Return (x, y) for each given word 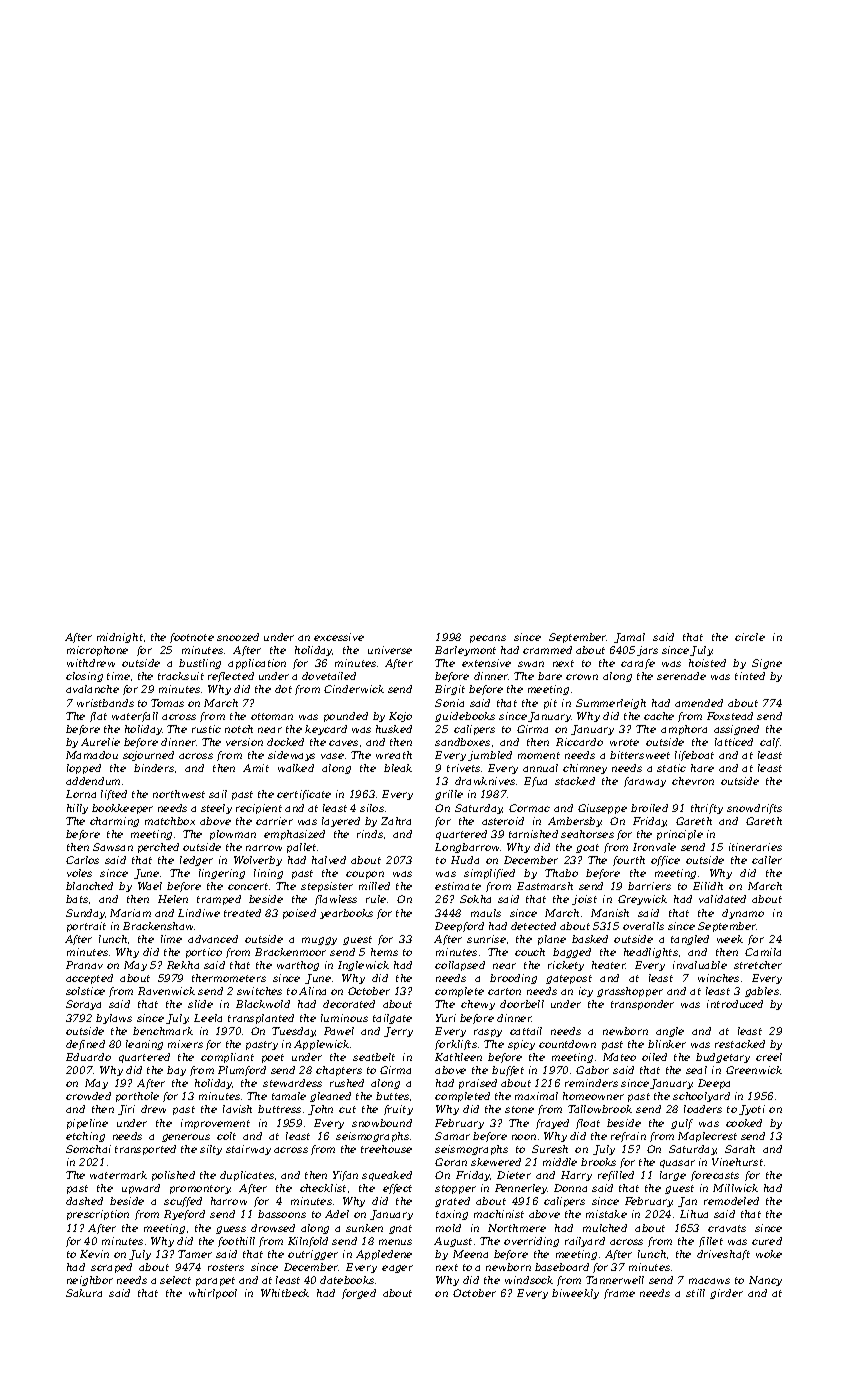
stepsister (327, 887)
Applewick (321, 1045)
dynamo (743, 914)
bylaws (114, 1019)
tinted (750, 676)
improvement (215, 1124)
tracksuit (181, 676)
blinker (667, 1044)
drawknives (485, 781)
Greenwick (754, 1070)
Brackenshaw (158, 926)
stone (519, 1109)
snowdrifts (754, 809)
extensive (486, 663)
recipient (259, 809)
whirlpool (213, 1294)
